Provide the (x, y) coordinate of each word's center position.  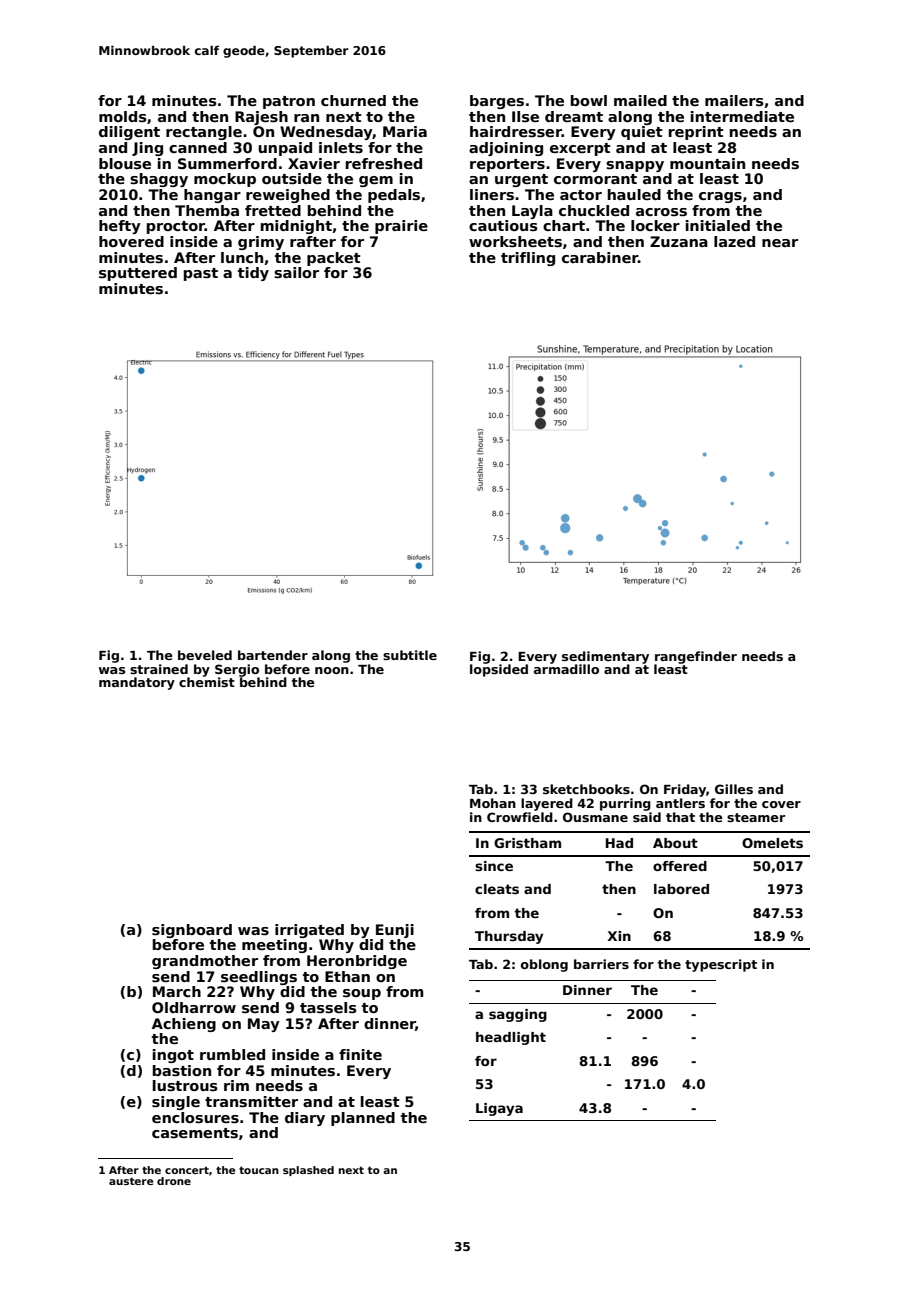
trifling (528, 259)
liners (492, 194)
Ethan (347, 976)
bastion (182, 1070)
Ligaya (499, 1109)
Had (619, 843)
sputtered (138, 274)
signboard (192, 931)
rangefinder (696, 657)
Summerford (227, 163)
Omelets (772, 843)
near (780, 243)
